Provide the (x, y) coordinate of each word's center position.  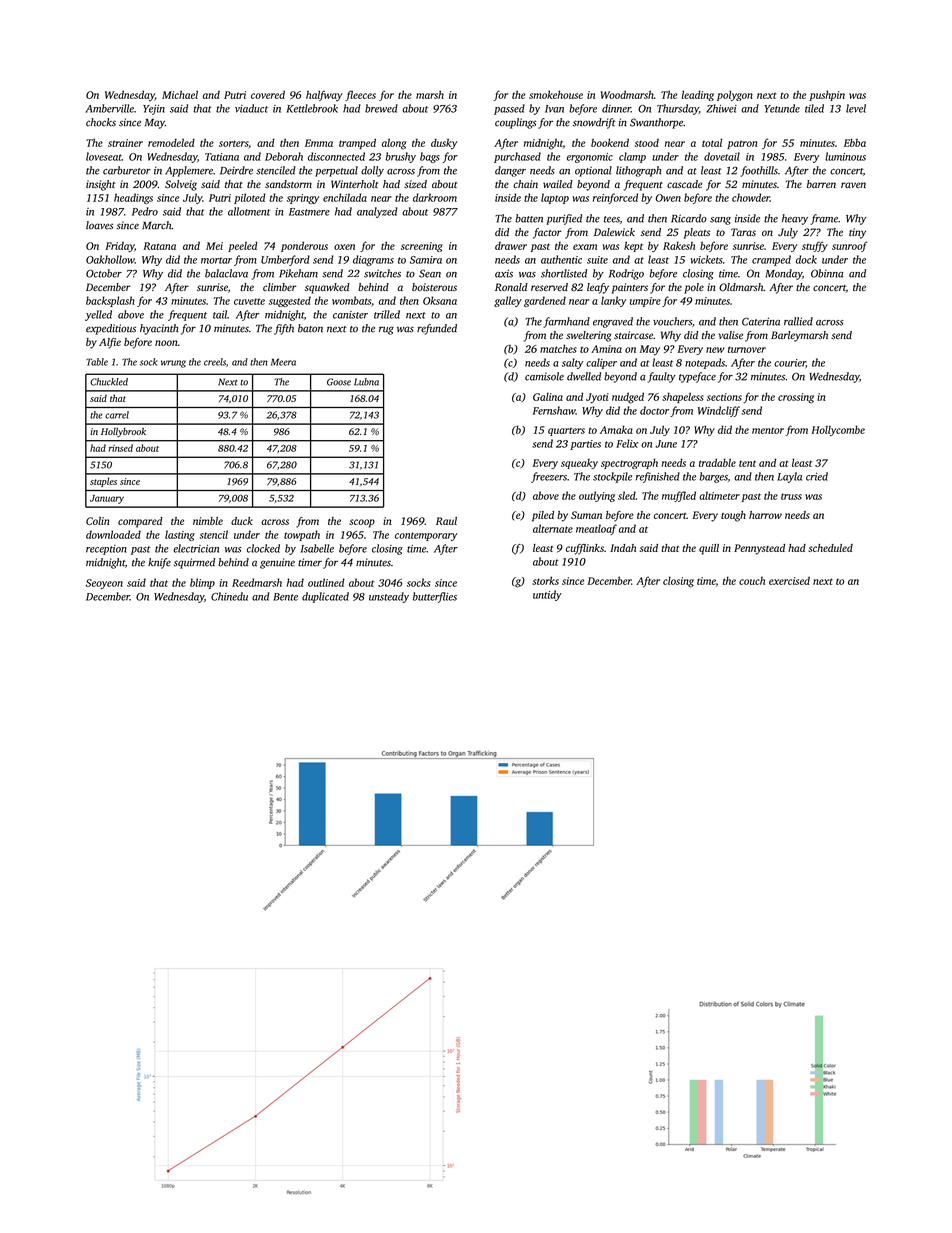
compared (140, 522)
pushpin (827, 95)
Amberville (109, 108)
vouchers (672, 321)
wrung (173, 364)
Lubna (366, 382)
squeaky (579, 464)
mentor (768, 431)
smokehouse (556, 94)
